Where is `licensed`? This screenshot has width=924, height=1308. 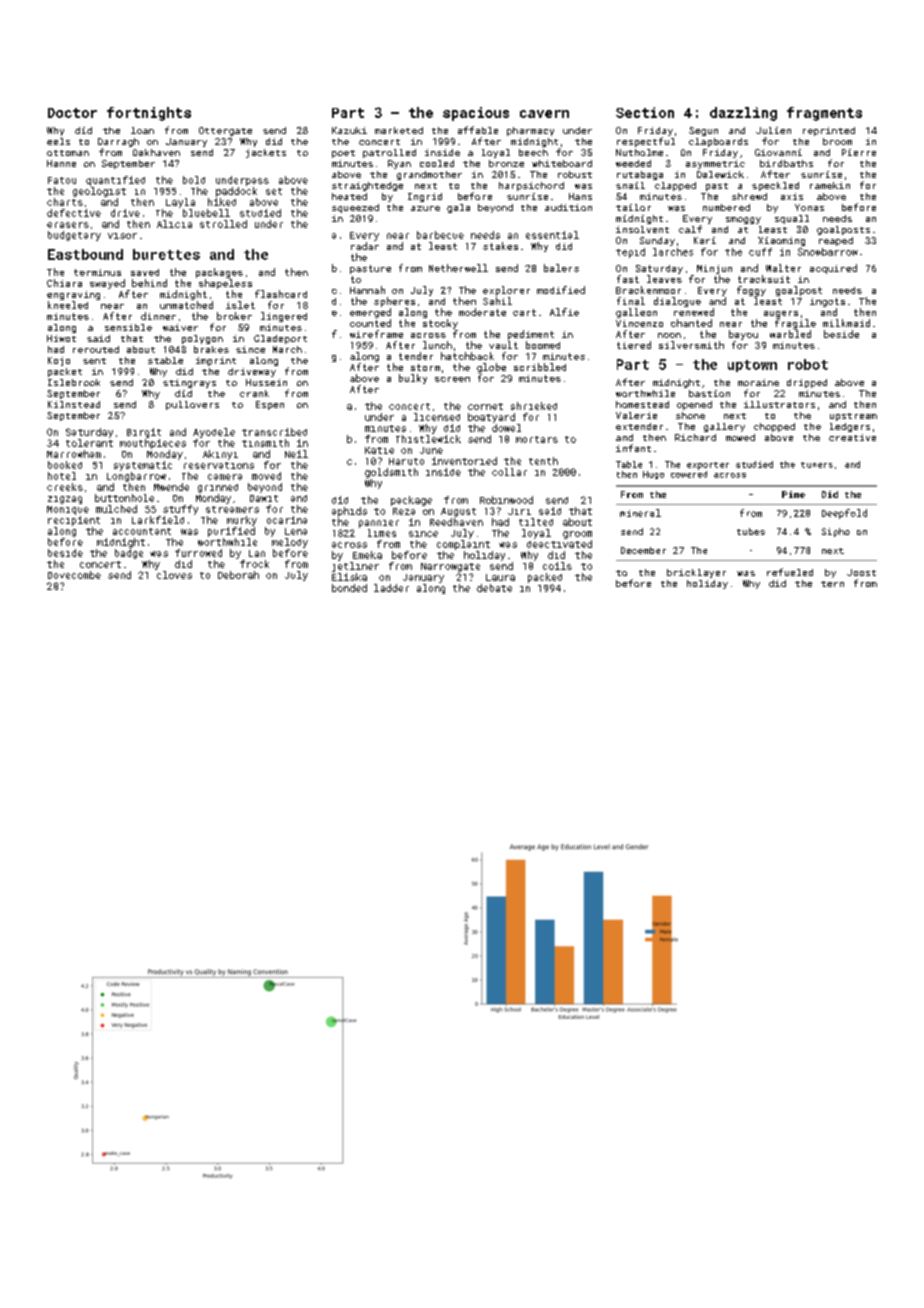 licensed is located at coordinates (437, 417).
